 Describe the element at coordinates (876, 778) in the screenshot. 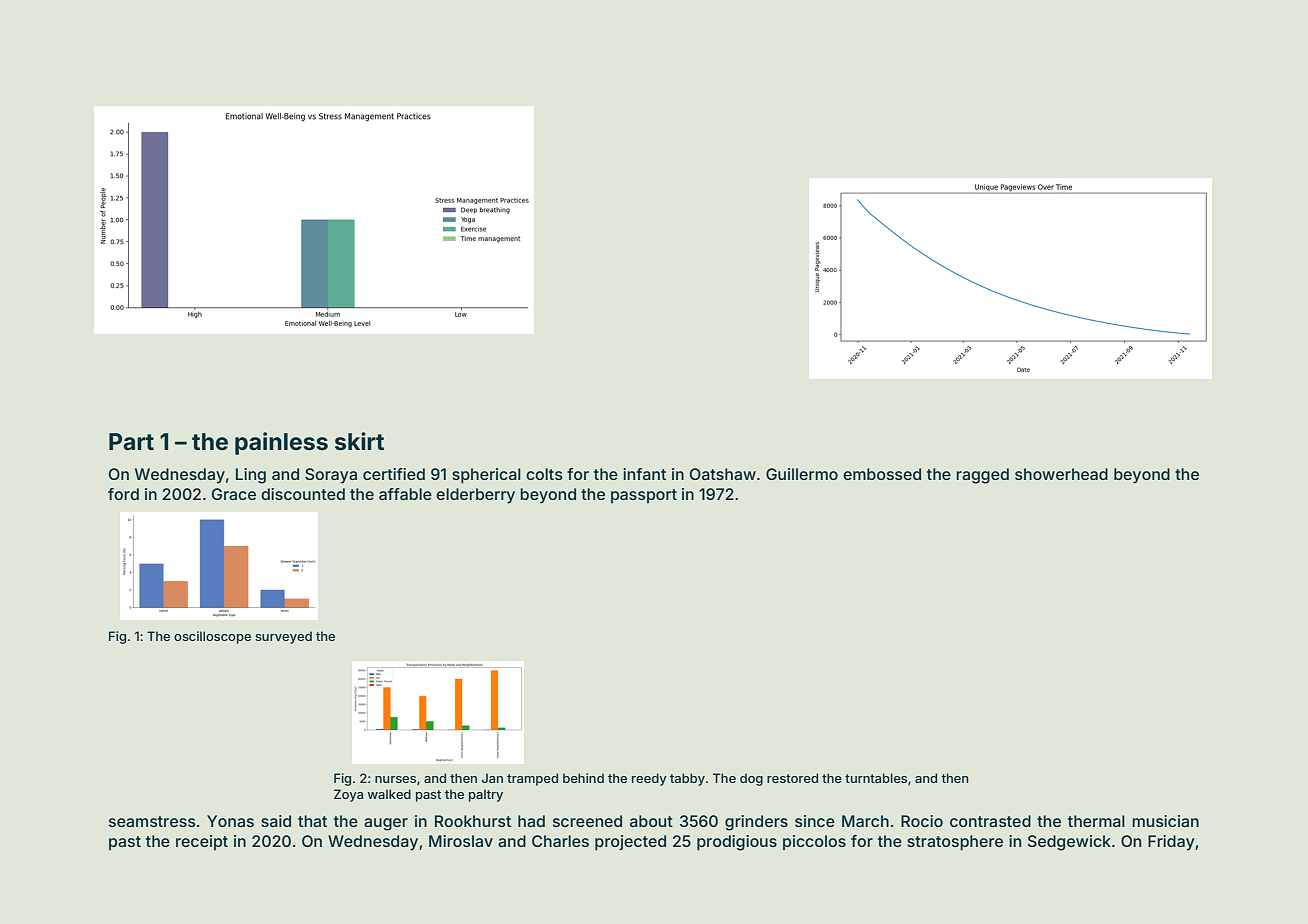

I see `turntables` at that location.
